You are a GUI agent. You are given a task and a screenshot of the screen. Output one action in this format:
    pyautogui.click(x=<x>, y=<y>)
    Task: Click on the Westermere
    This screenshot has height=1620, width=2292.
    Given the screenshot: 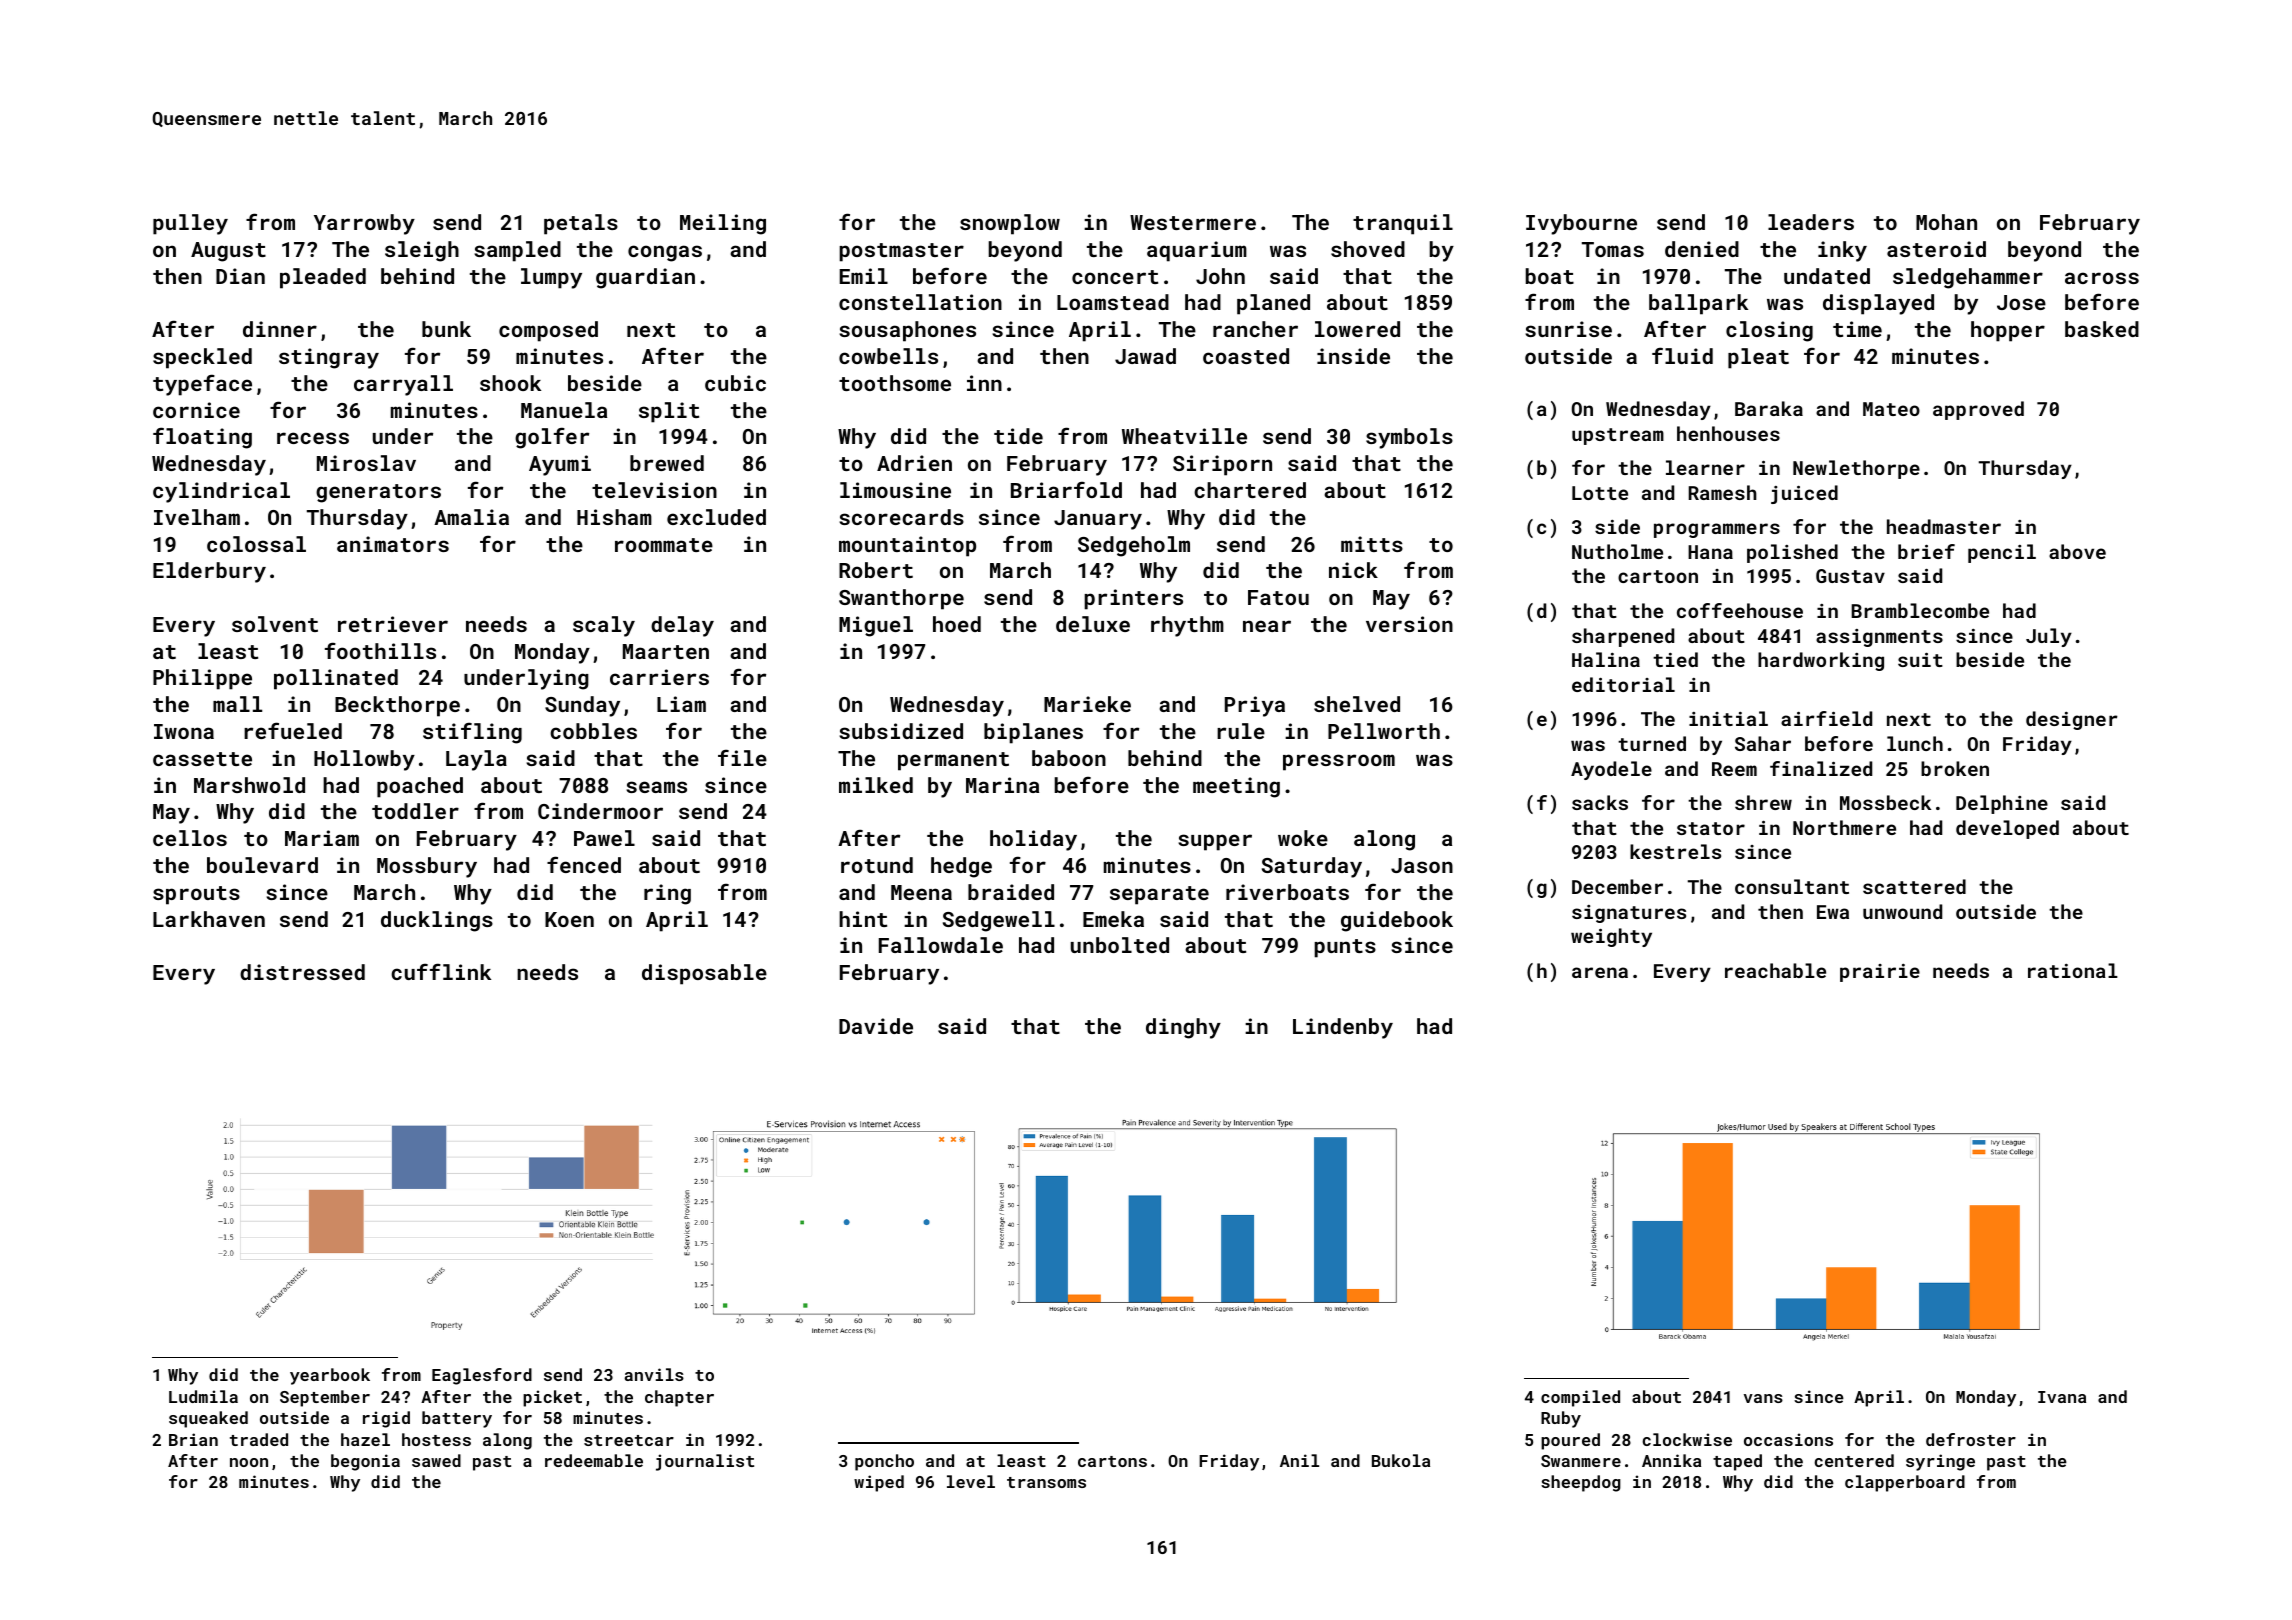 What is the action you would take?
    pyautogui.click(x=1193, y=222)
